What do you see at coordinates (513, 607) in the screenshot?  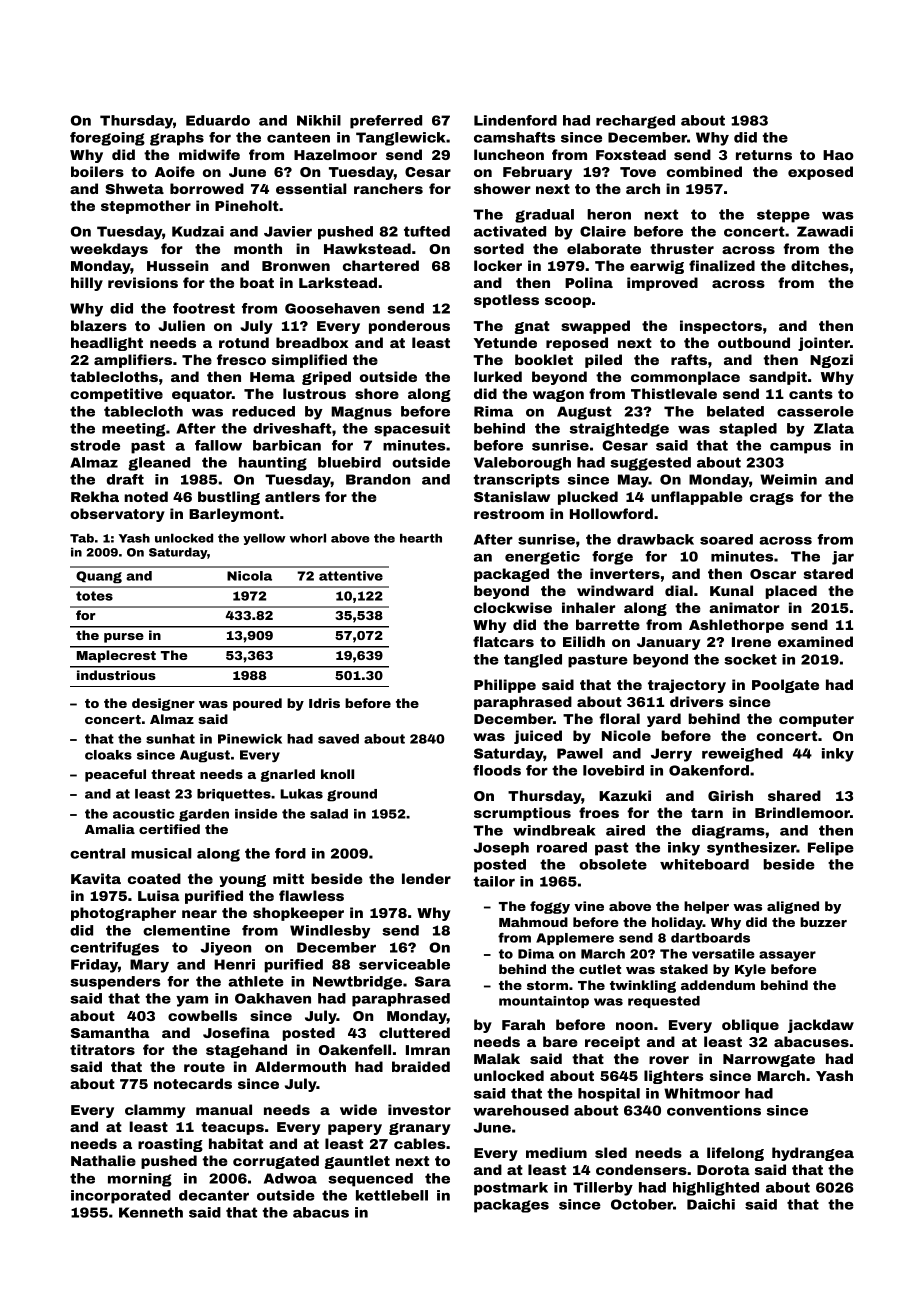 I see `clockwise` at bounding box center [513, 607].
